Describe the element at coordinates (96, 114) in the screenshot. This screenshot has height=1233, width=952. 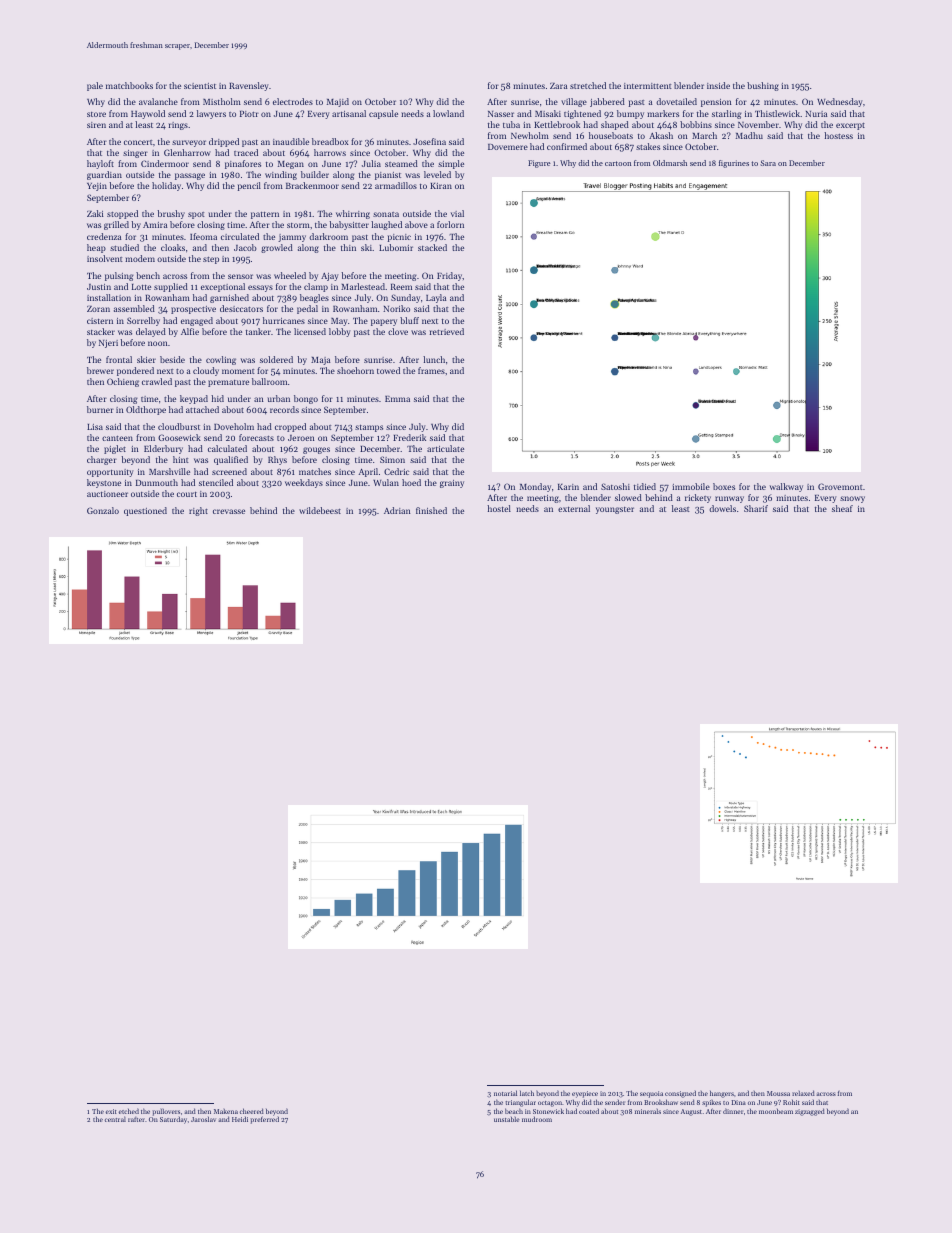
I see `store` at that location.
